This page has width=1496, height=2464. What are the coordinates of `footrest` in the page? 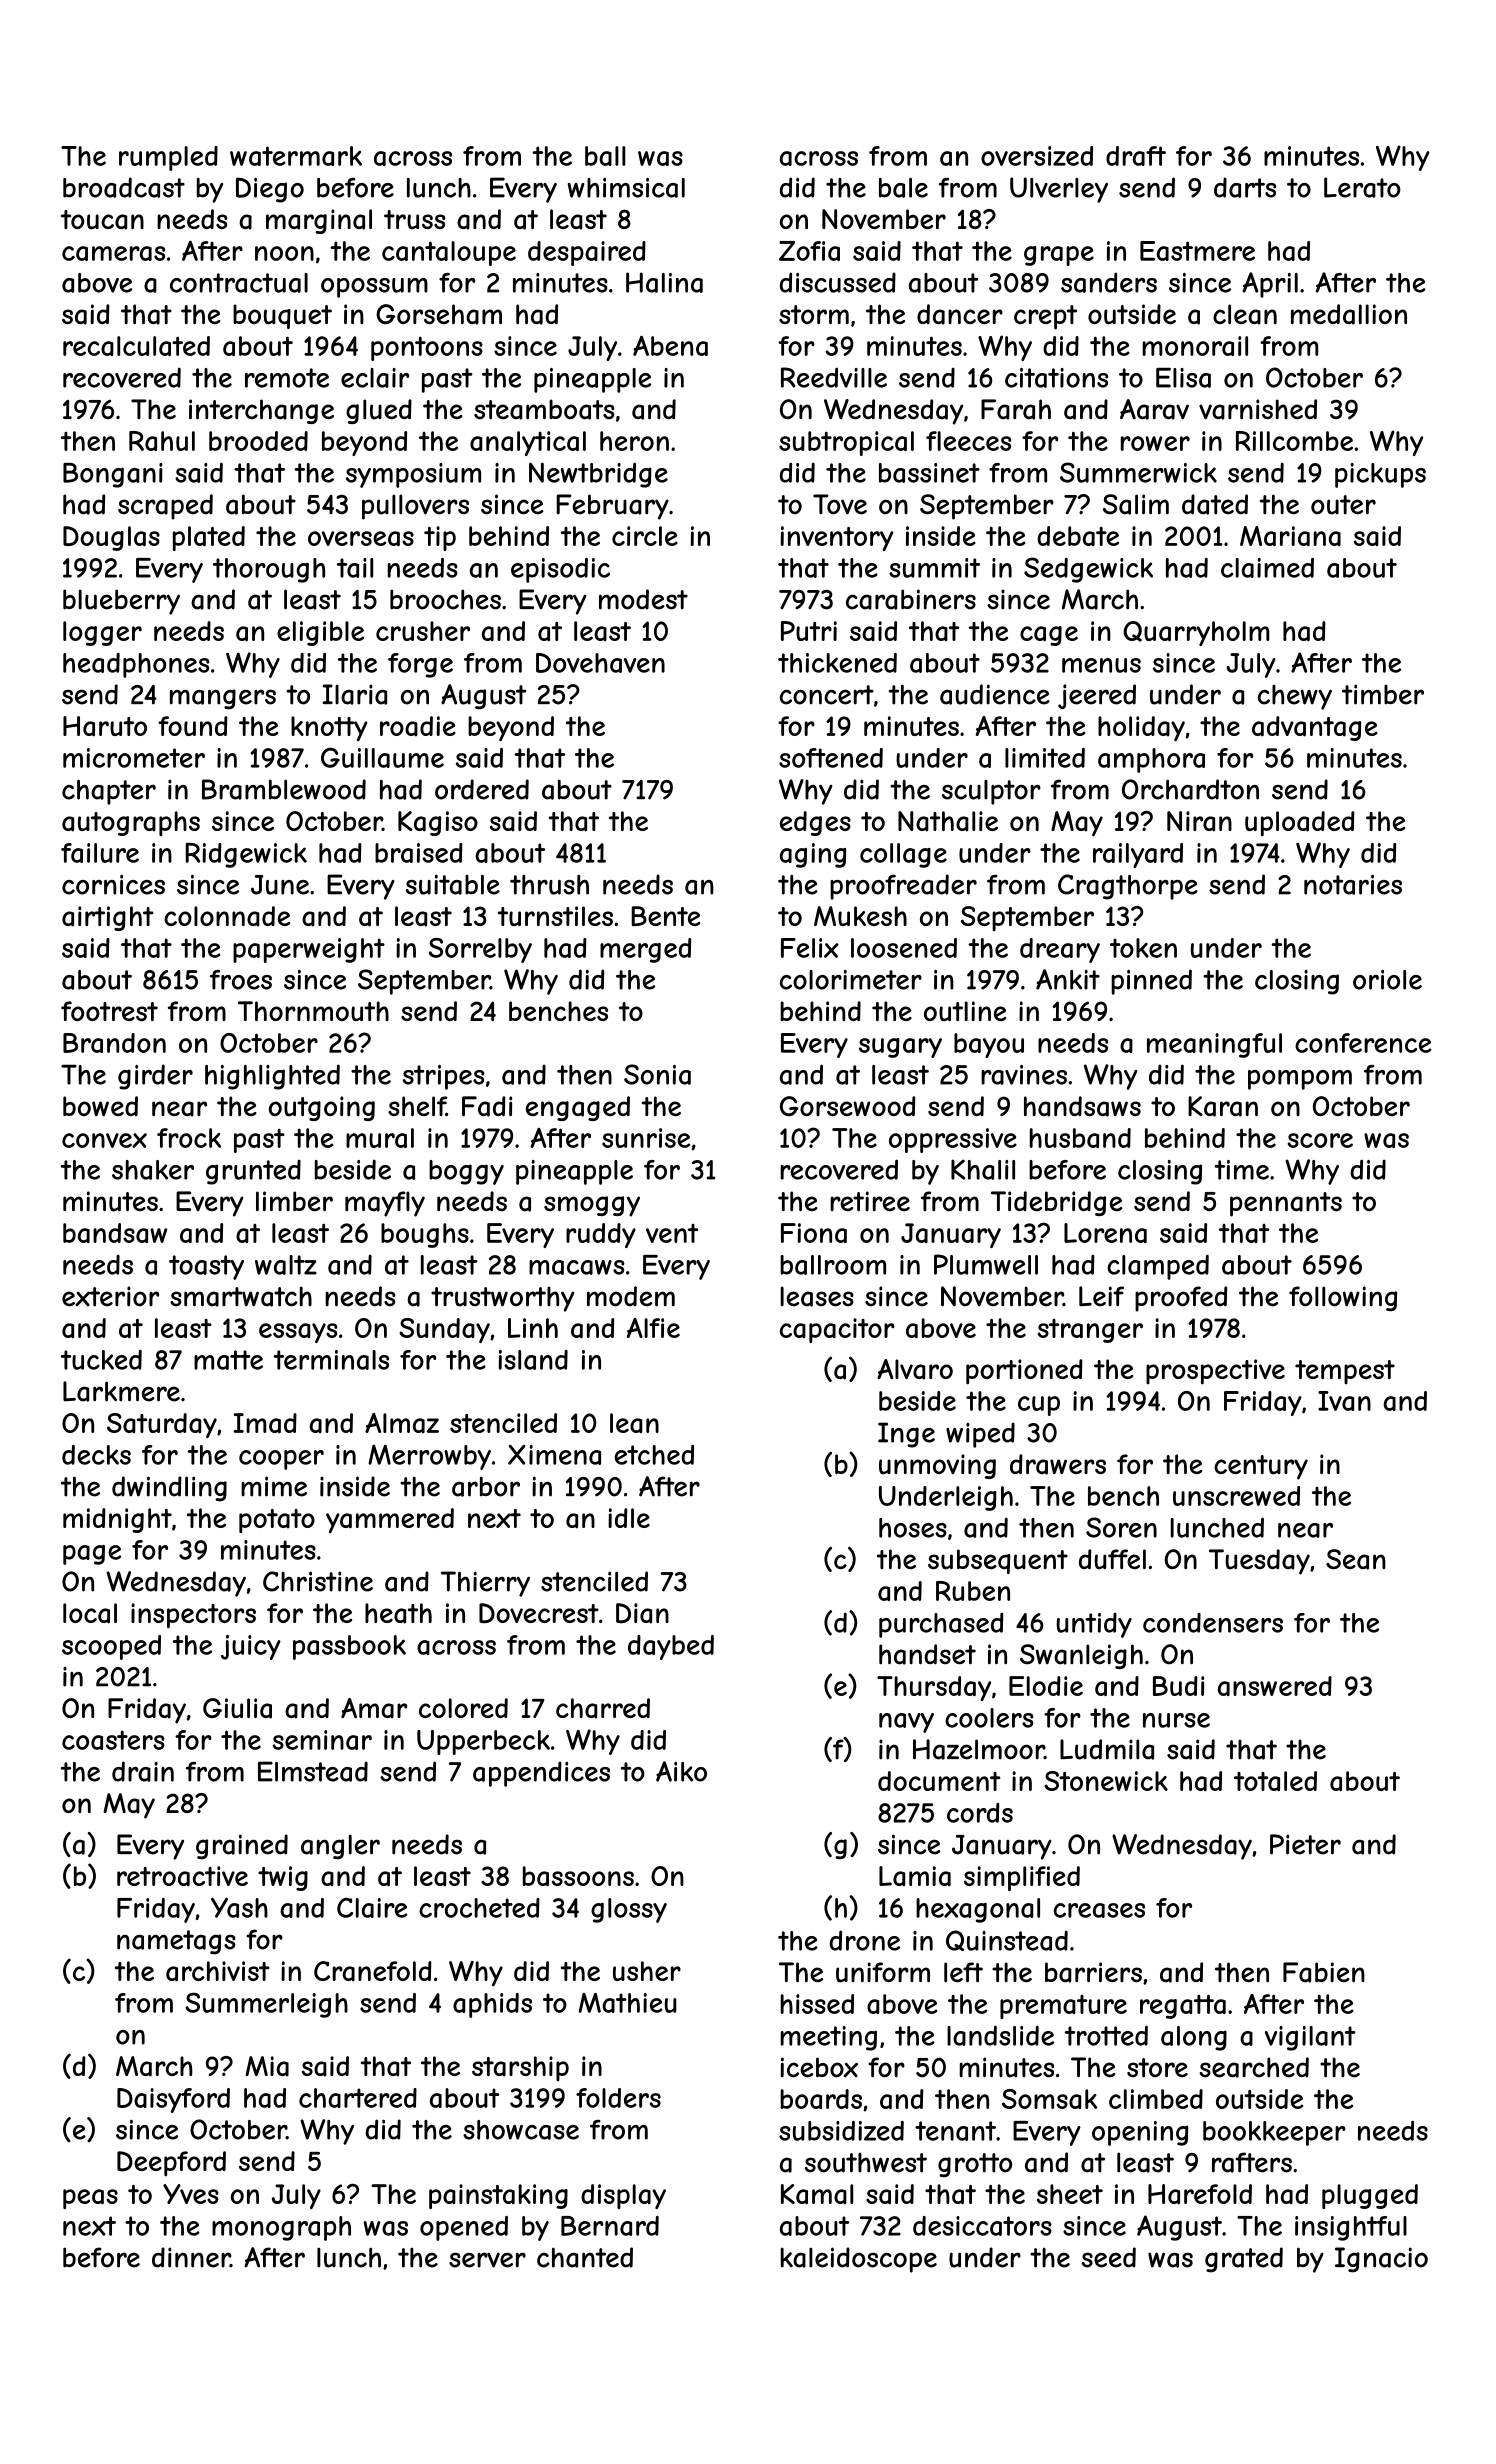 It's located at (109, 1011).
